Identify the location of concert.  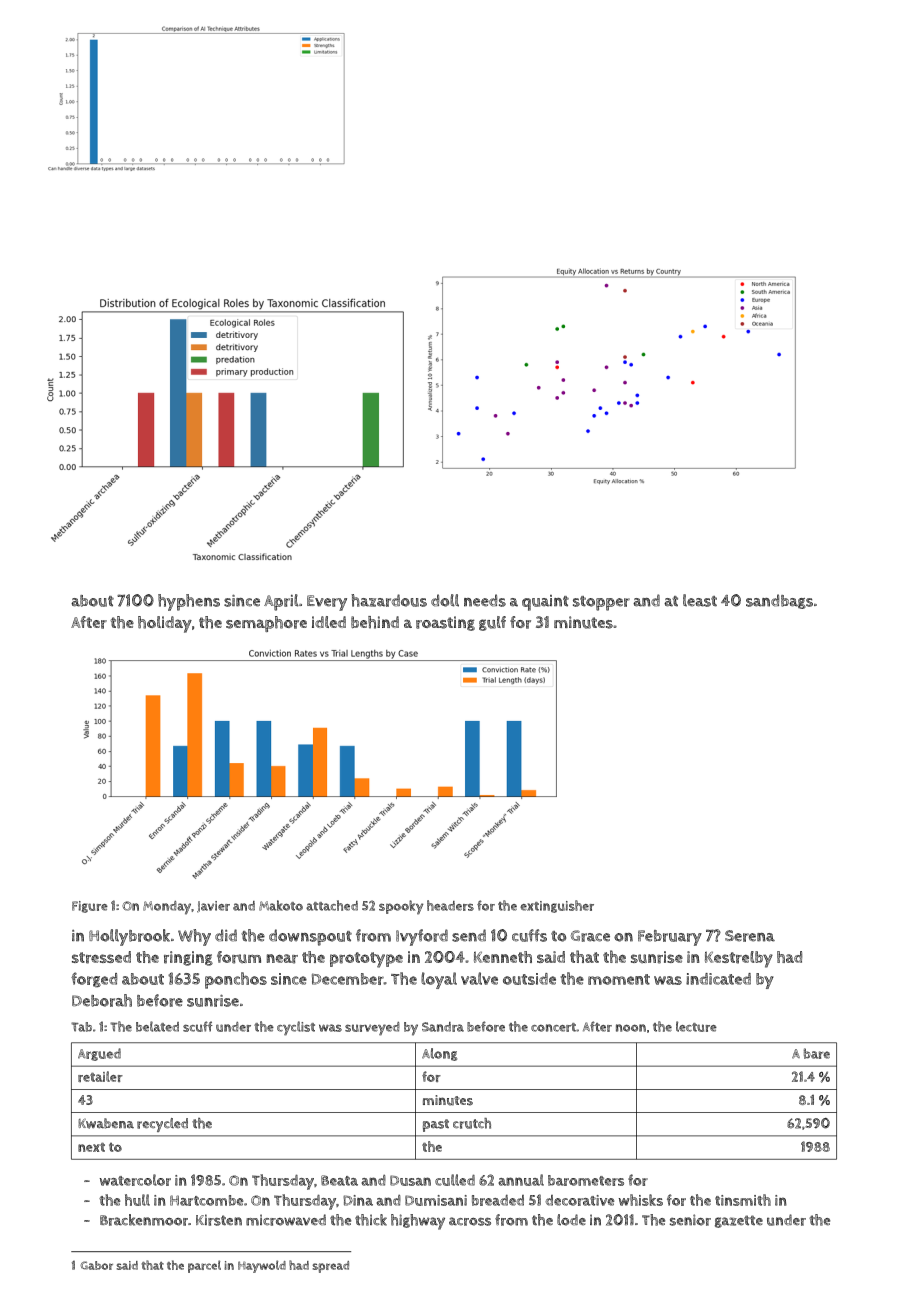
(553, 1027).
